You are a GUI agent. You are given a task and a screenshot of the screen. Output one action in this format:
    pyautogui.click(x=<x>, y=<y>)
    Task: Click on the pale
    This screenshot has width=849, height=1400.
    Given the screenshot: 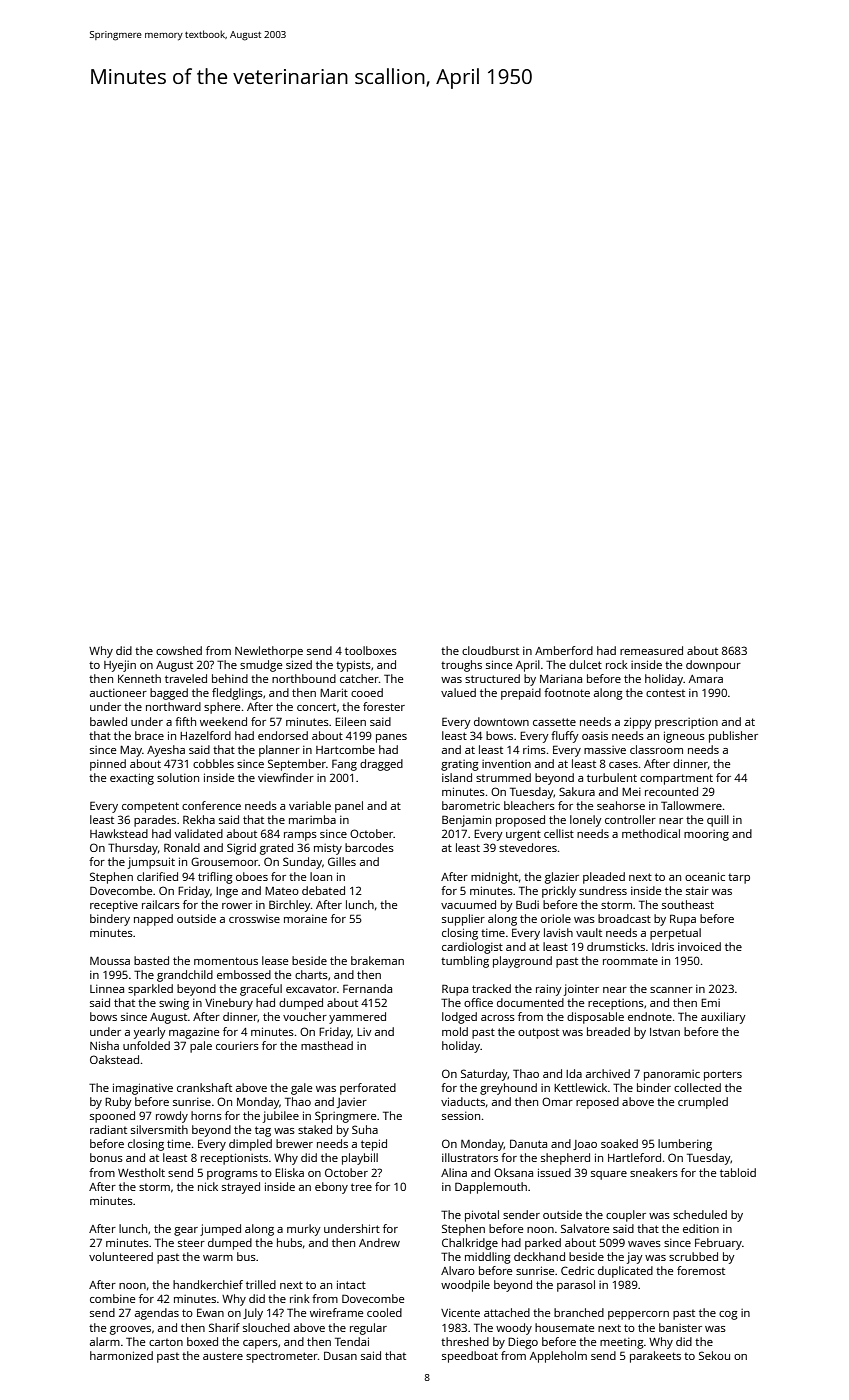 What is the action you would take?
    pyautogui.click(x=201, y=1047)
